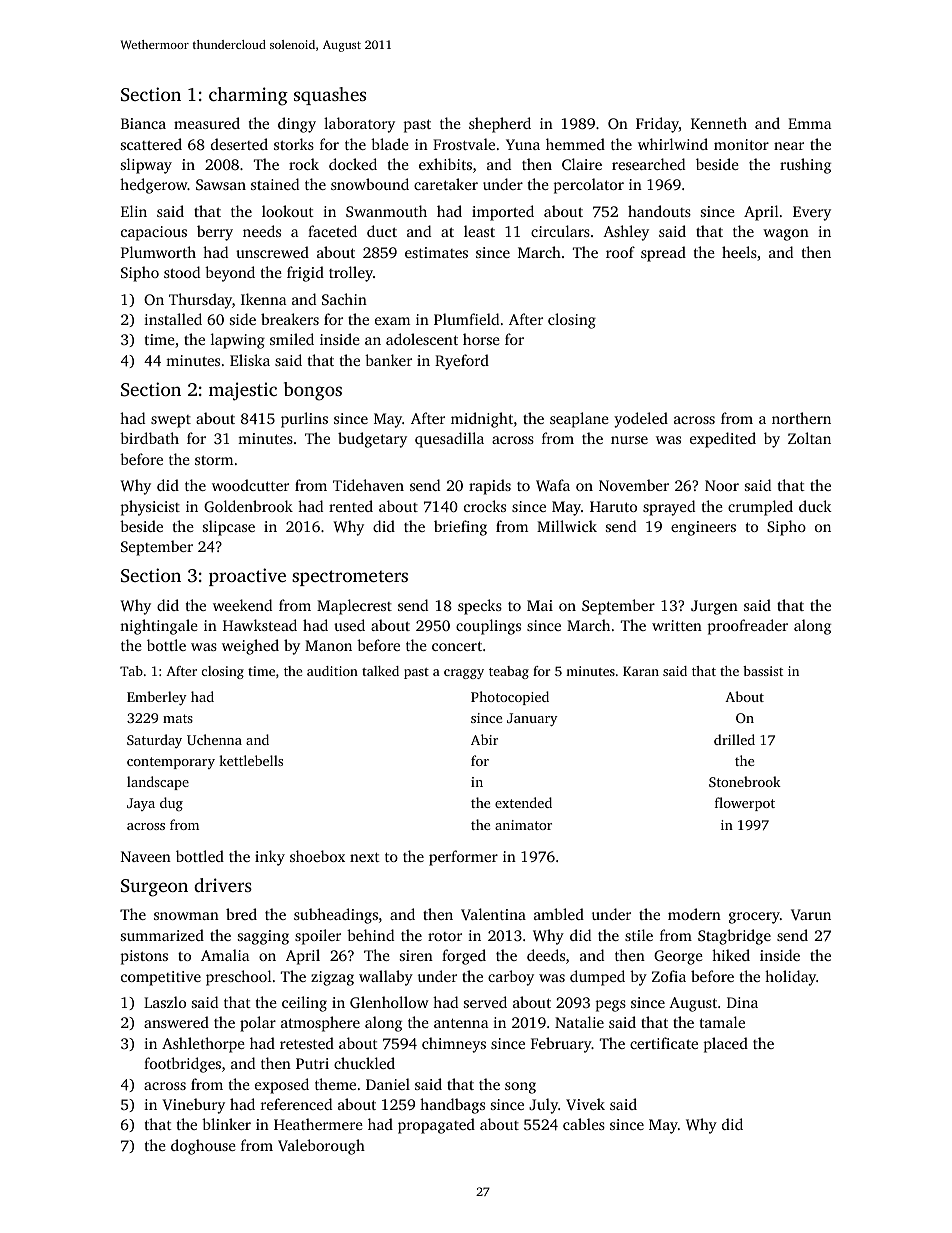 The image size is (952, 1233). Describe the element at coordinates (613, 506) in the page. I see `Haruto` at that location.
